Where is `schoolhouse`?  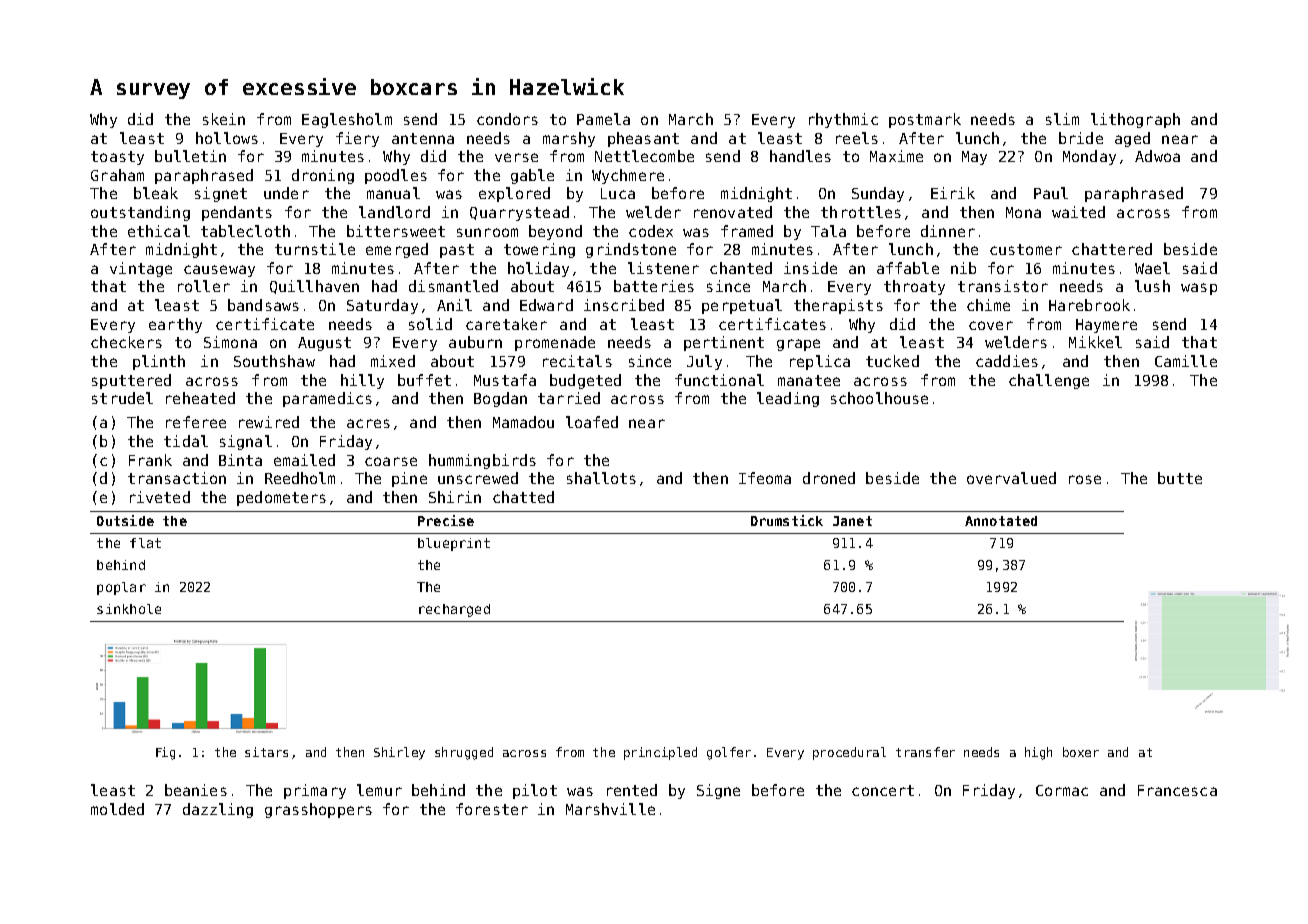
schoolhouse is located at coordinates (879, 398).
